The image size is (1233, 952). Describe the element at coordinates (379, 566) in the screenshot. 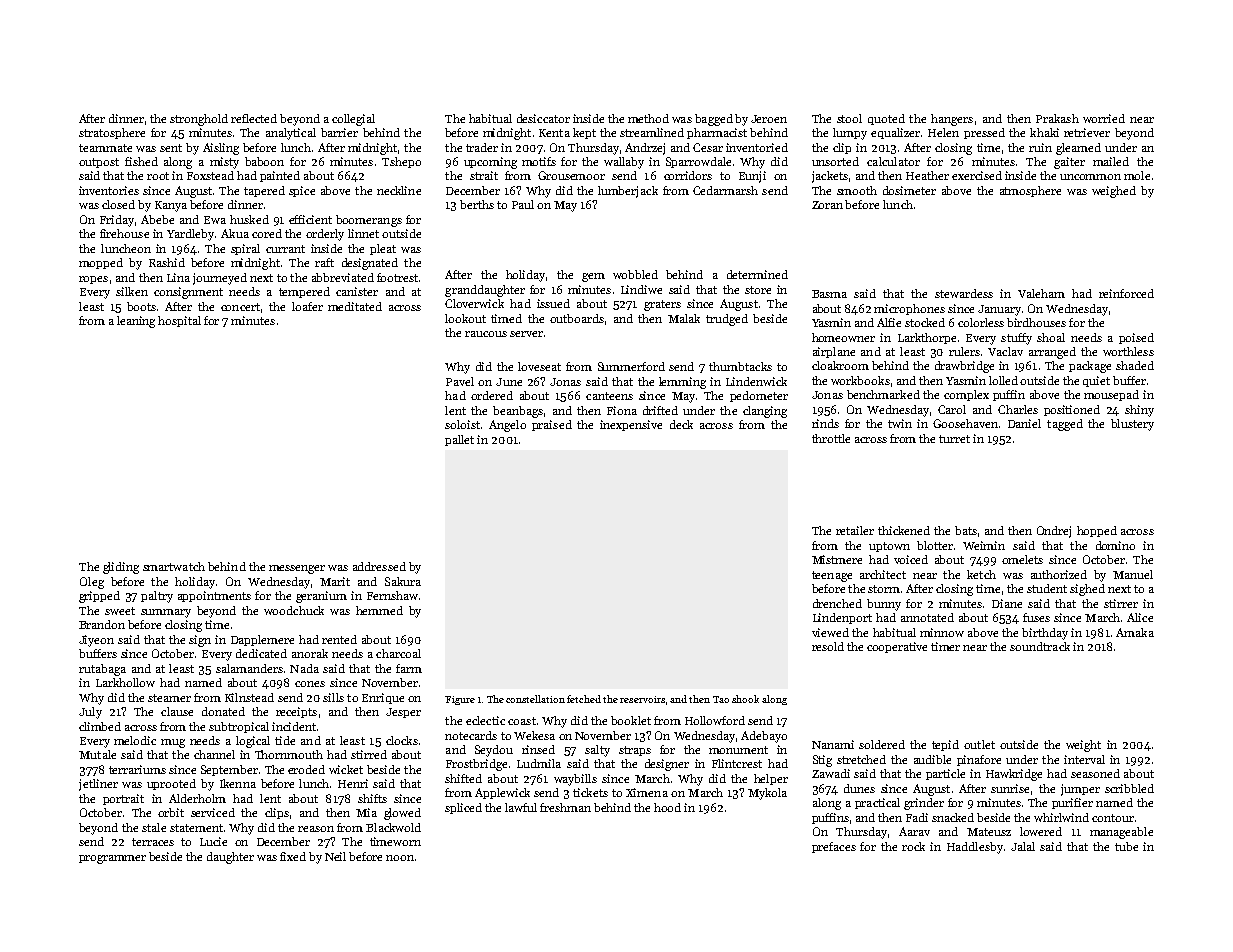

I see `addressed` at that location.
